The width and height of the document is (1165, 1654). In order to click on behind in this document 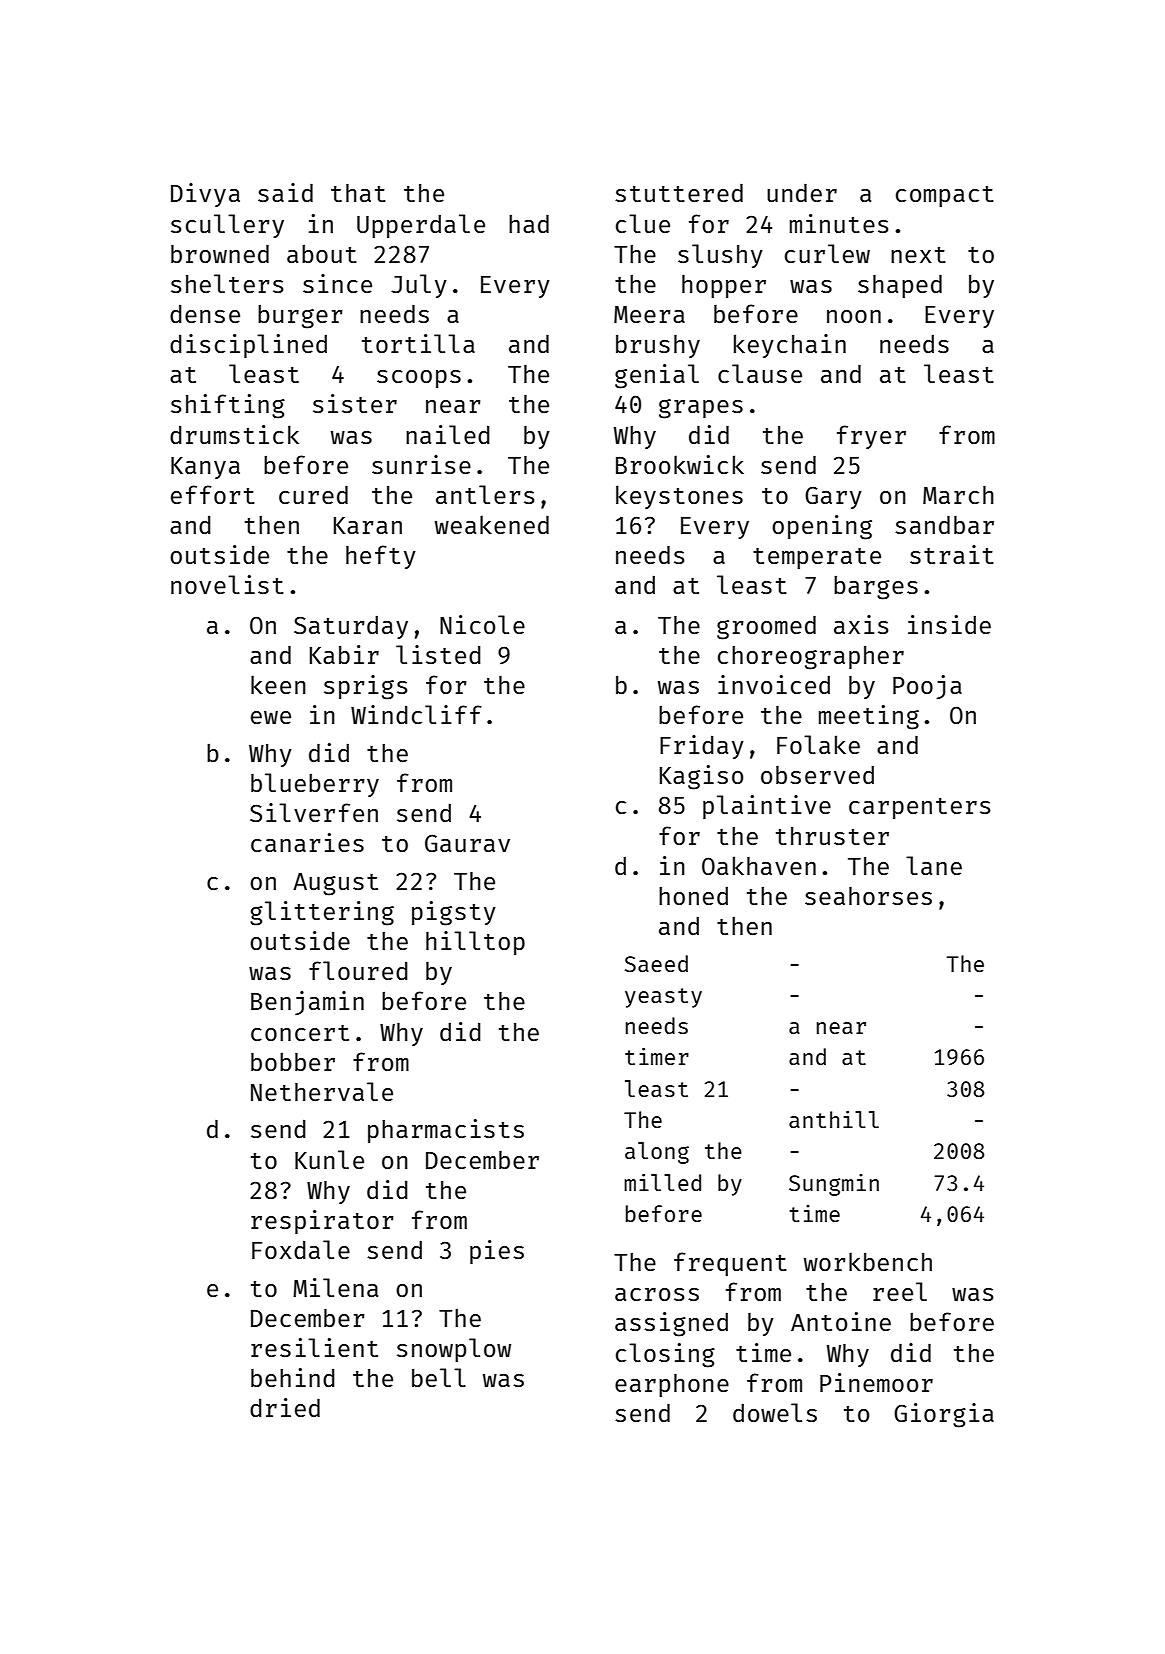, I will do `click(293, 1377)`.
